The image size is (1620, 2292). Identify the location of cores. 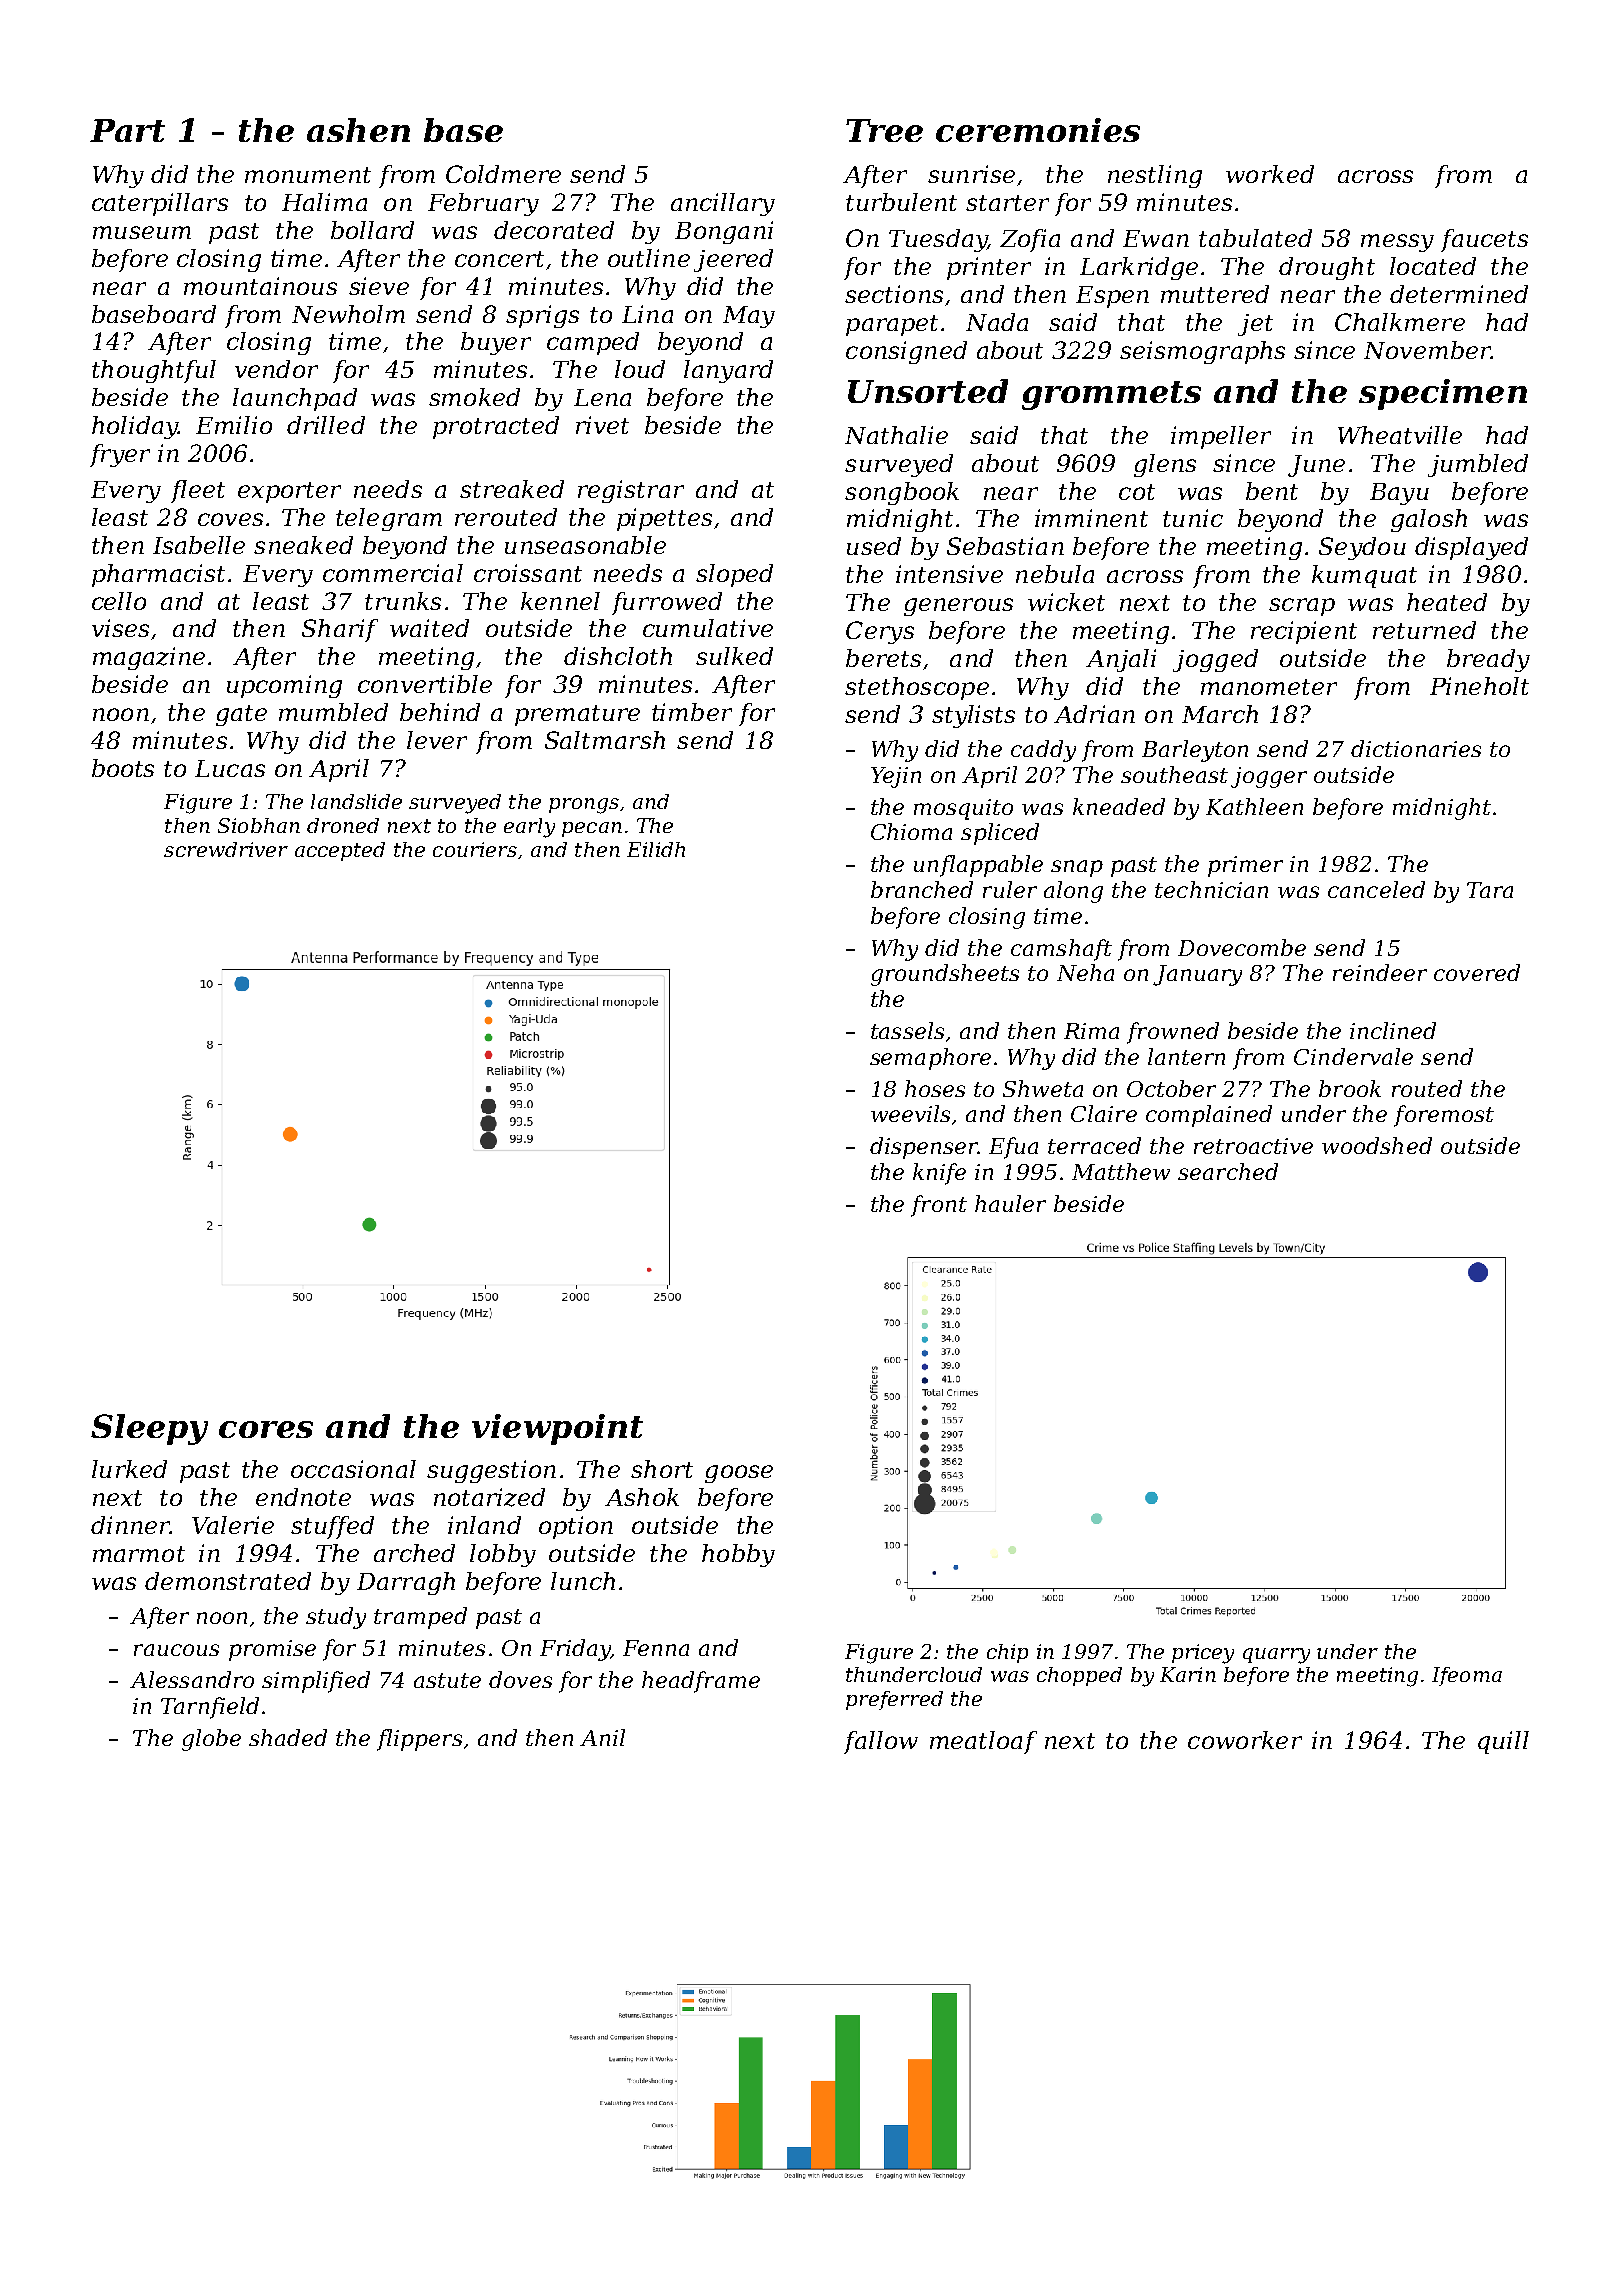
(266, 1429).
